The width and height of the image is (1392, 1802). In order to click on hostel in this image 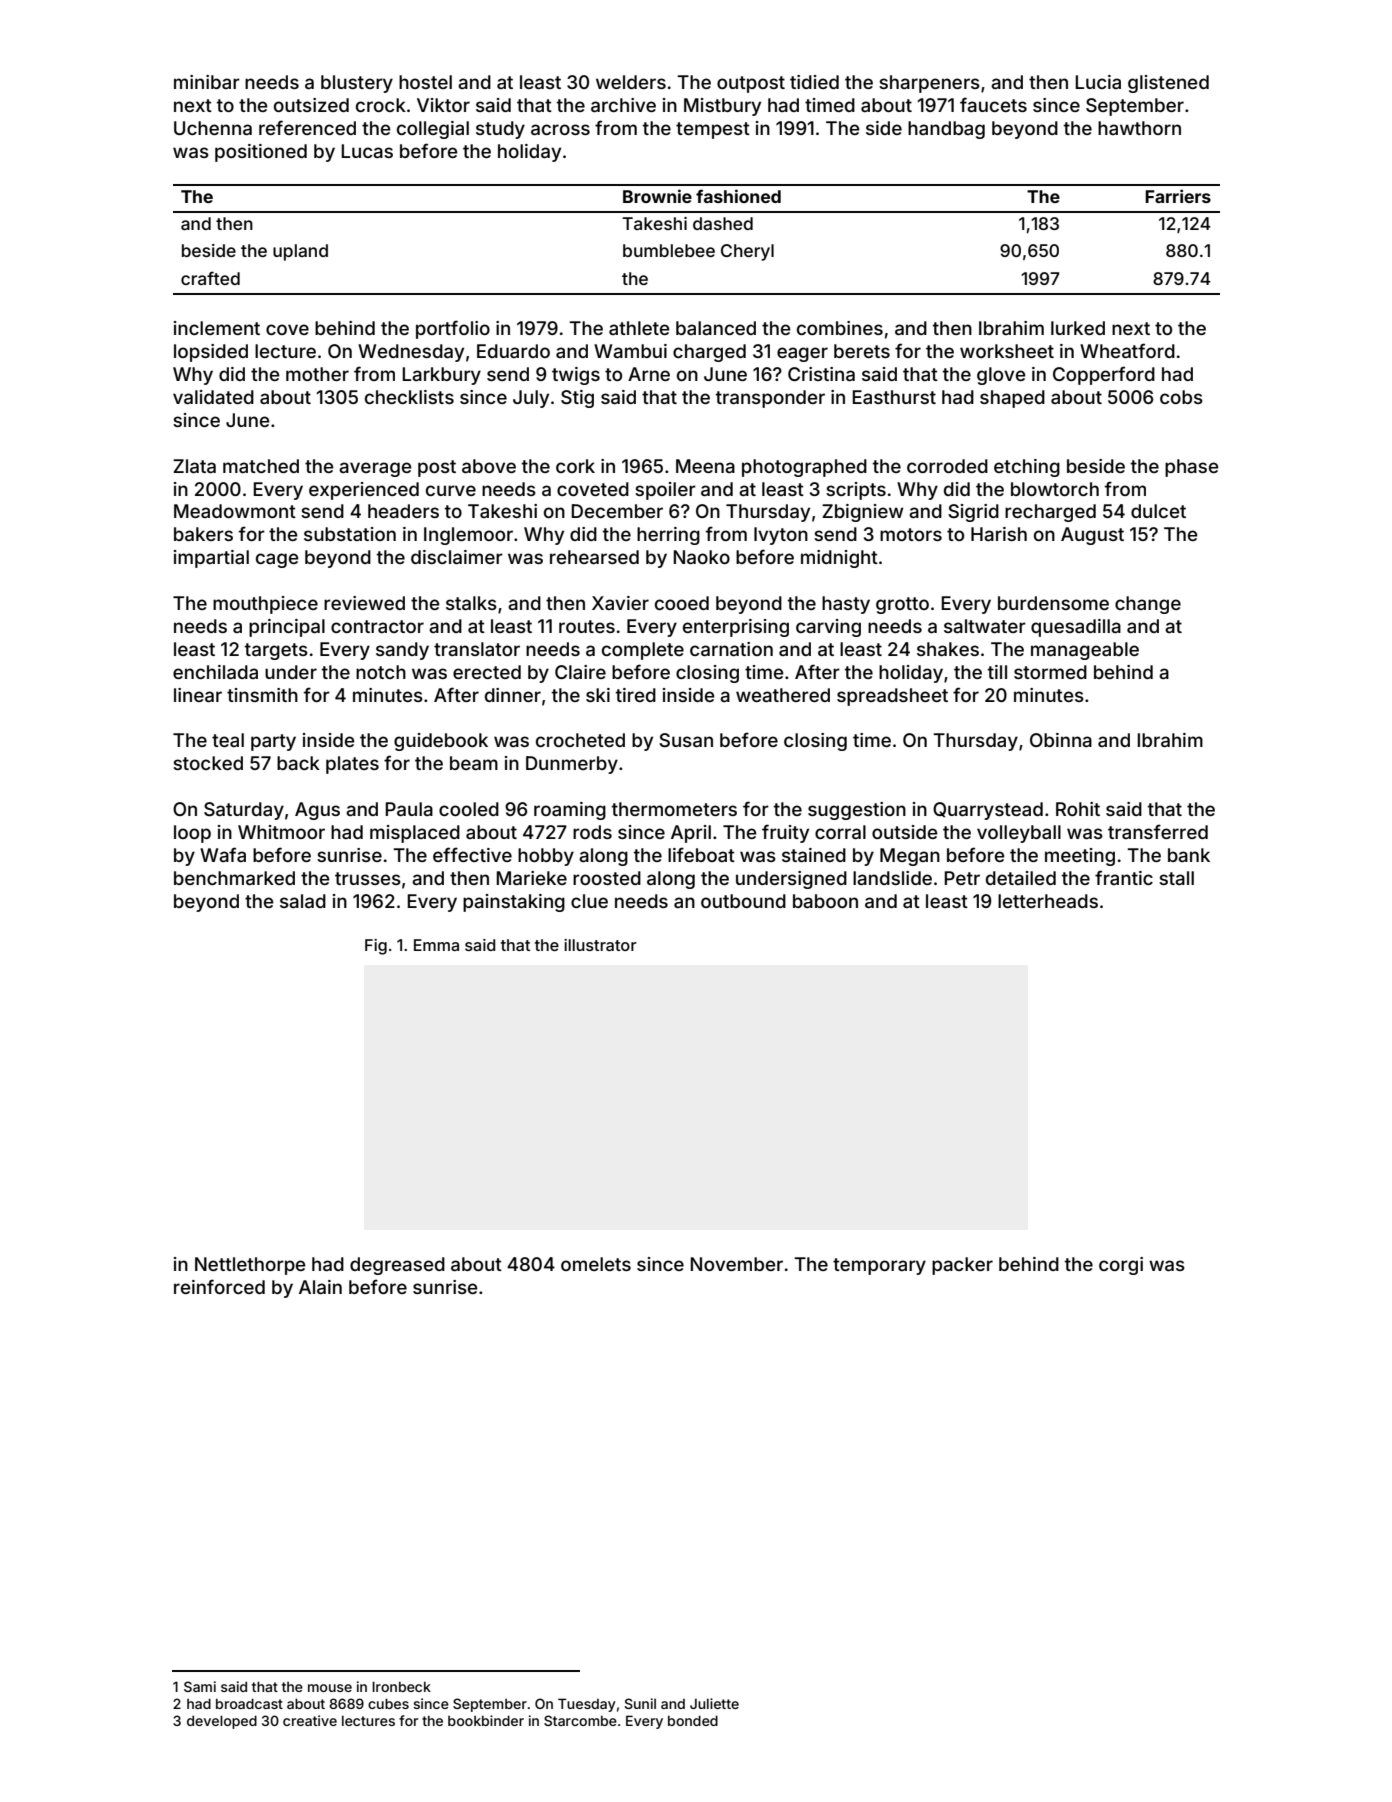, I will do `click(425, 82)`.
